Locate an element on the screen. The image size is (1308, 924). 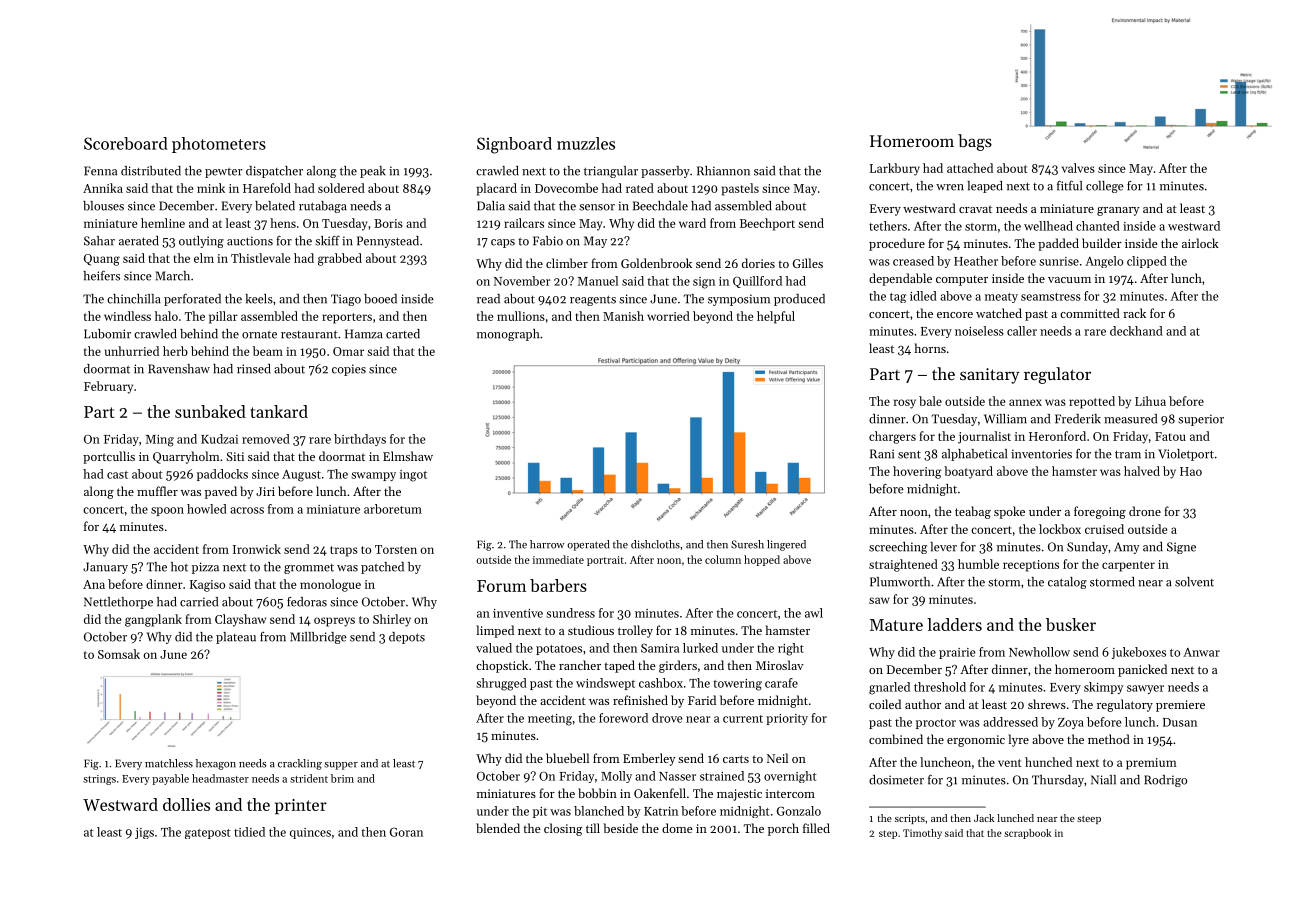
catalog is located at coordinates (1067, 583).
